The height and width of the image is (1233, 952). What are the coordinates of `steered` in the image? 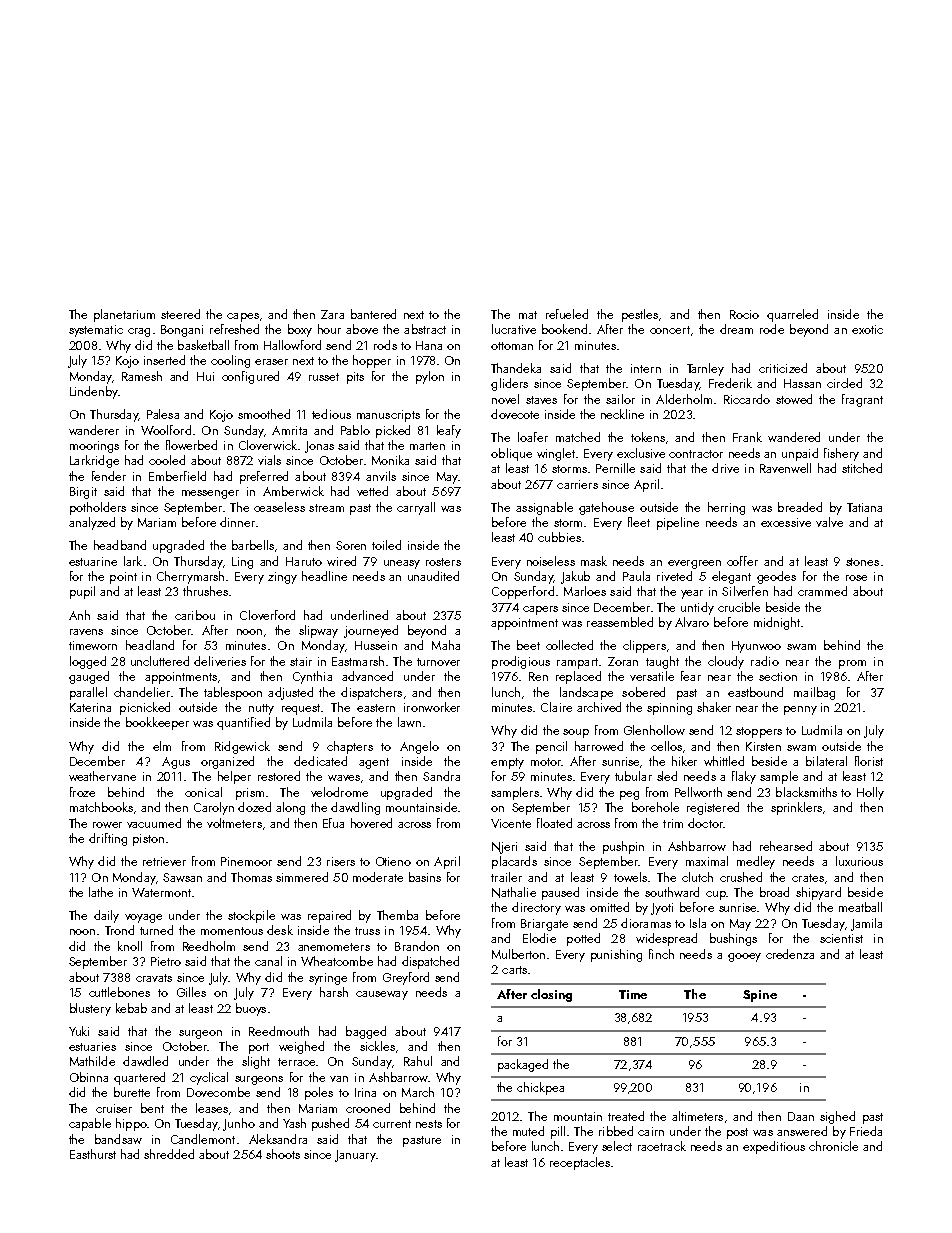 It's located at (180, 314).
